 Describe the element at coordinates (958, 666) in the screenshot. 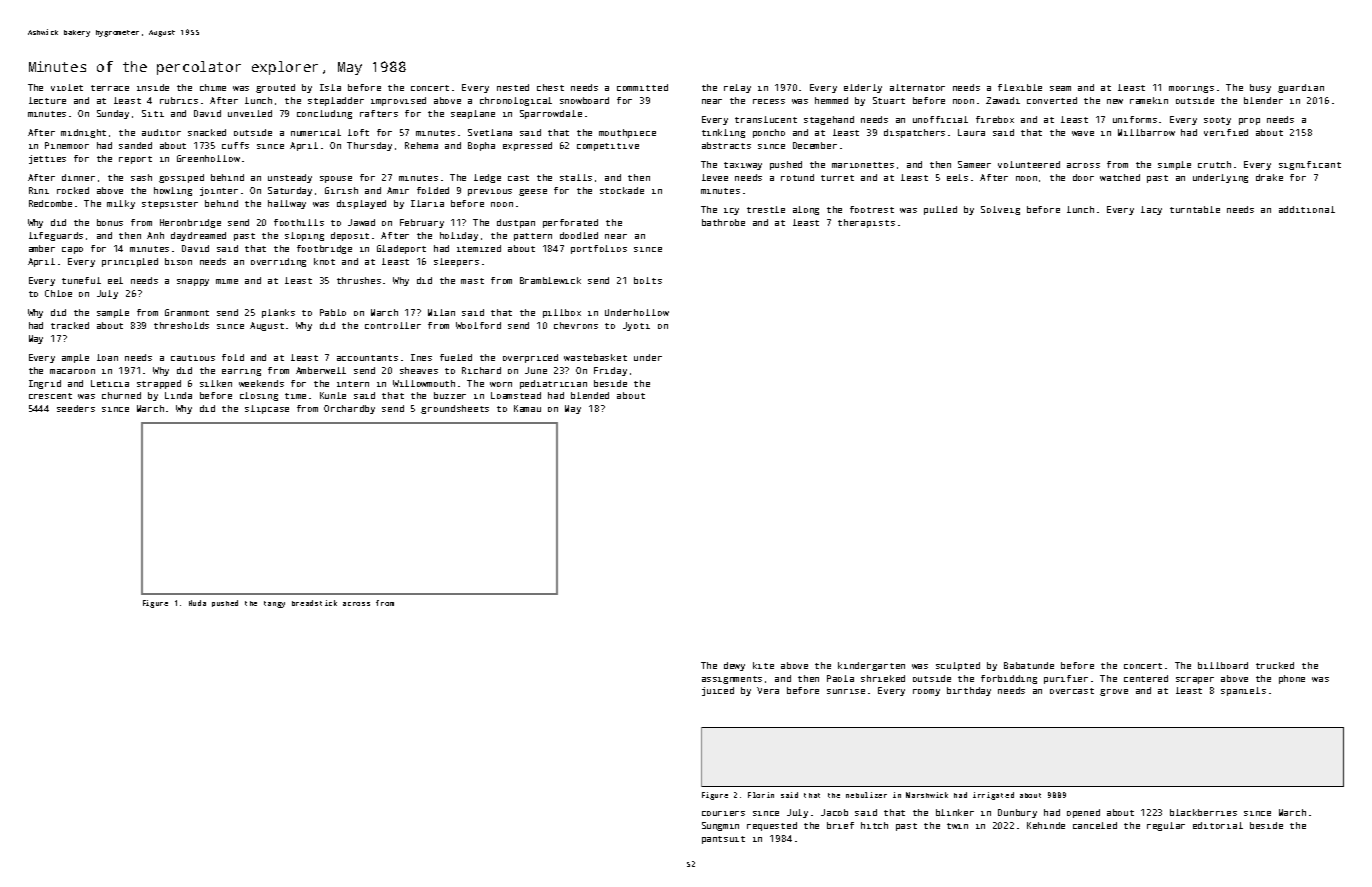

I see `sculpted` at that location.
